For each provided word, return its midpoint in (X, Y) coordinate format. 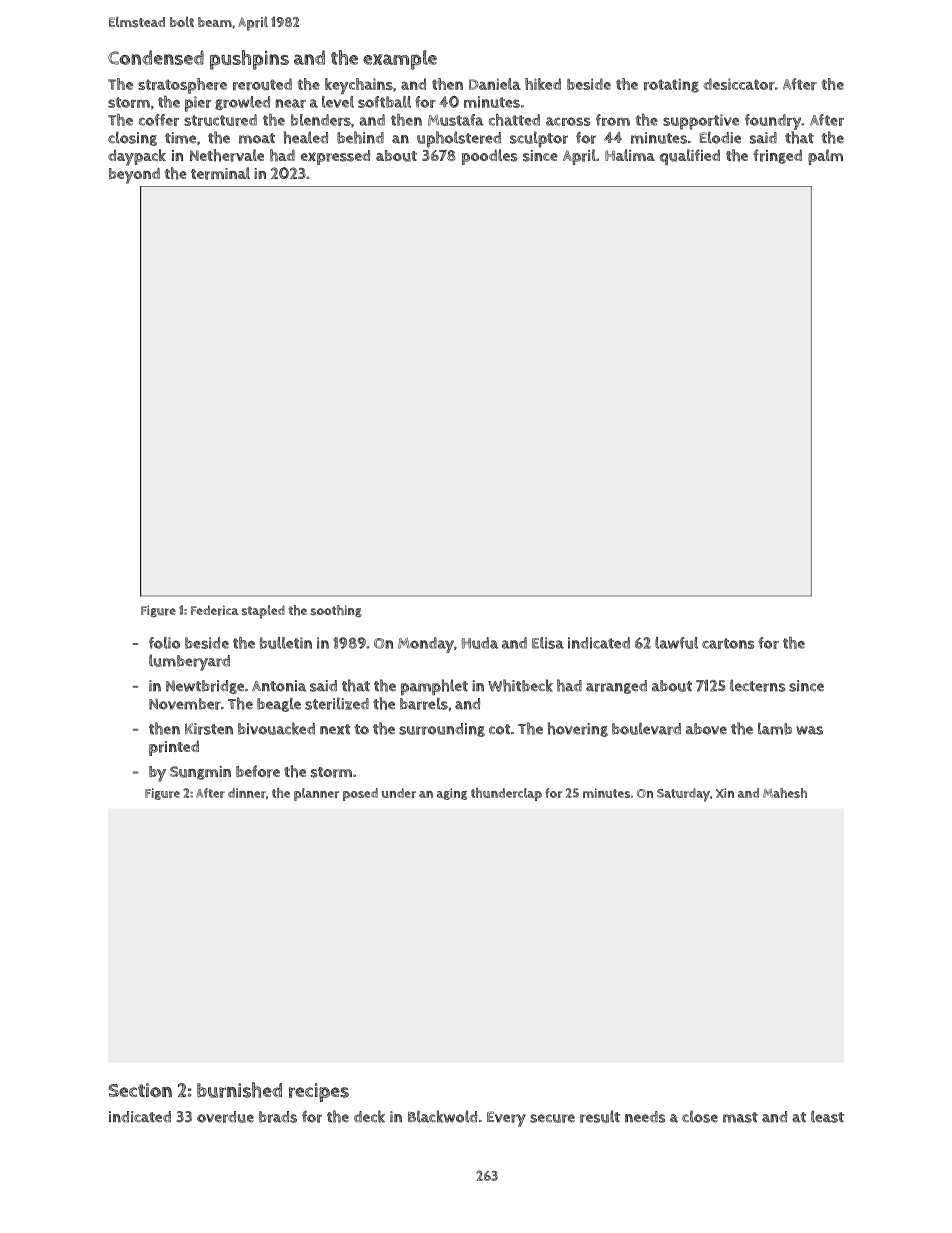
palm (825, 157)
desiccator (739, 84)
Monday (426, 645)
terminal (220, 173)
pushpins (249, 60)
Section (140, 1090)
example (400, 60)
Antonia (279, 686)
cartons (728, 643)
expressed (335, 157)
